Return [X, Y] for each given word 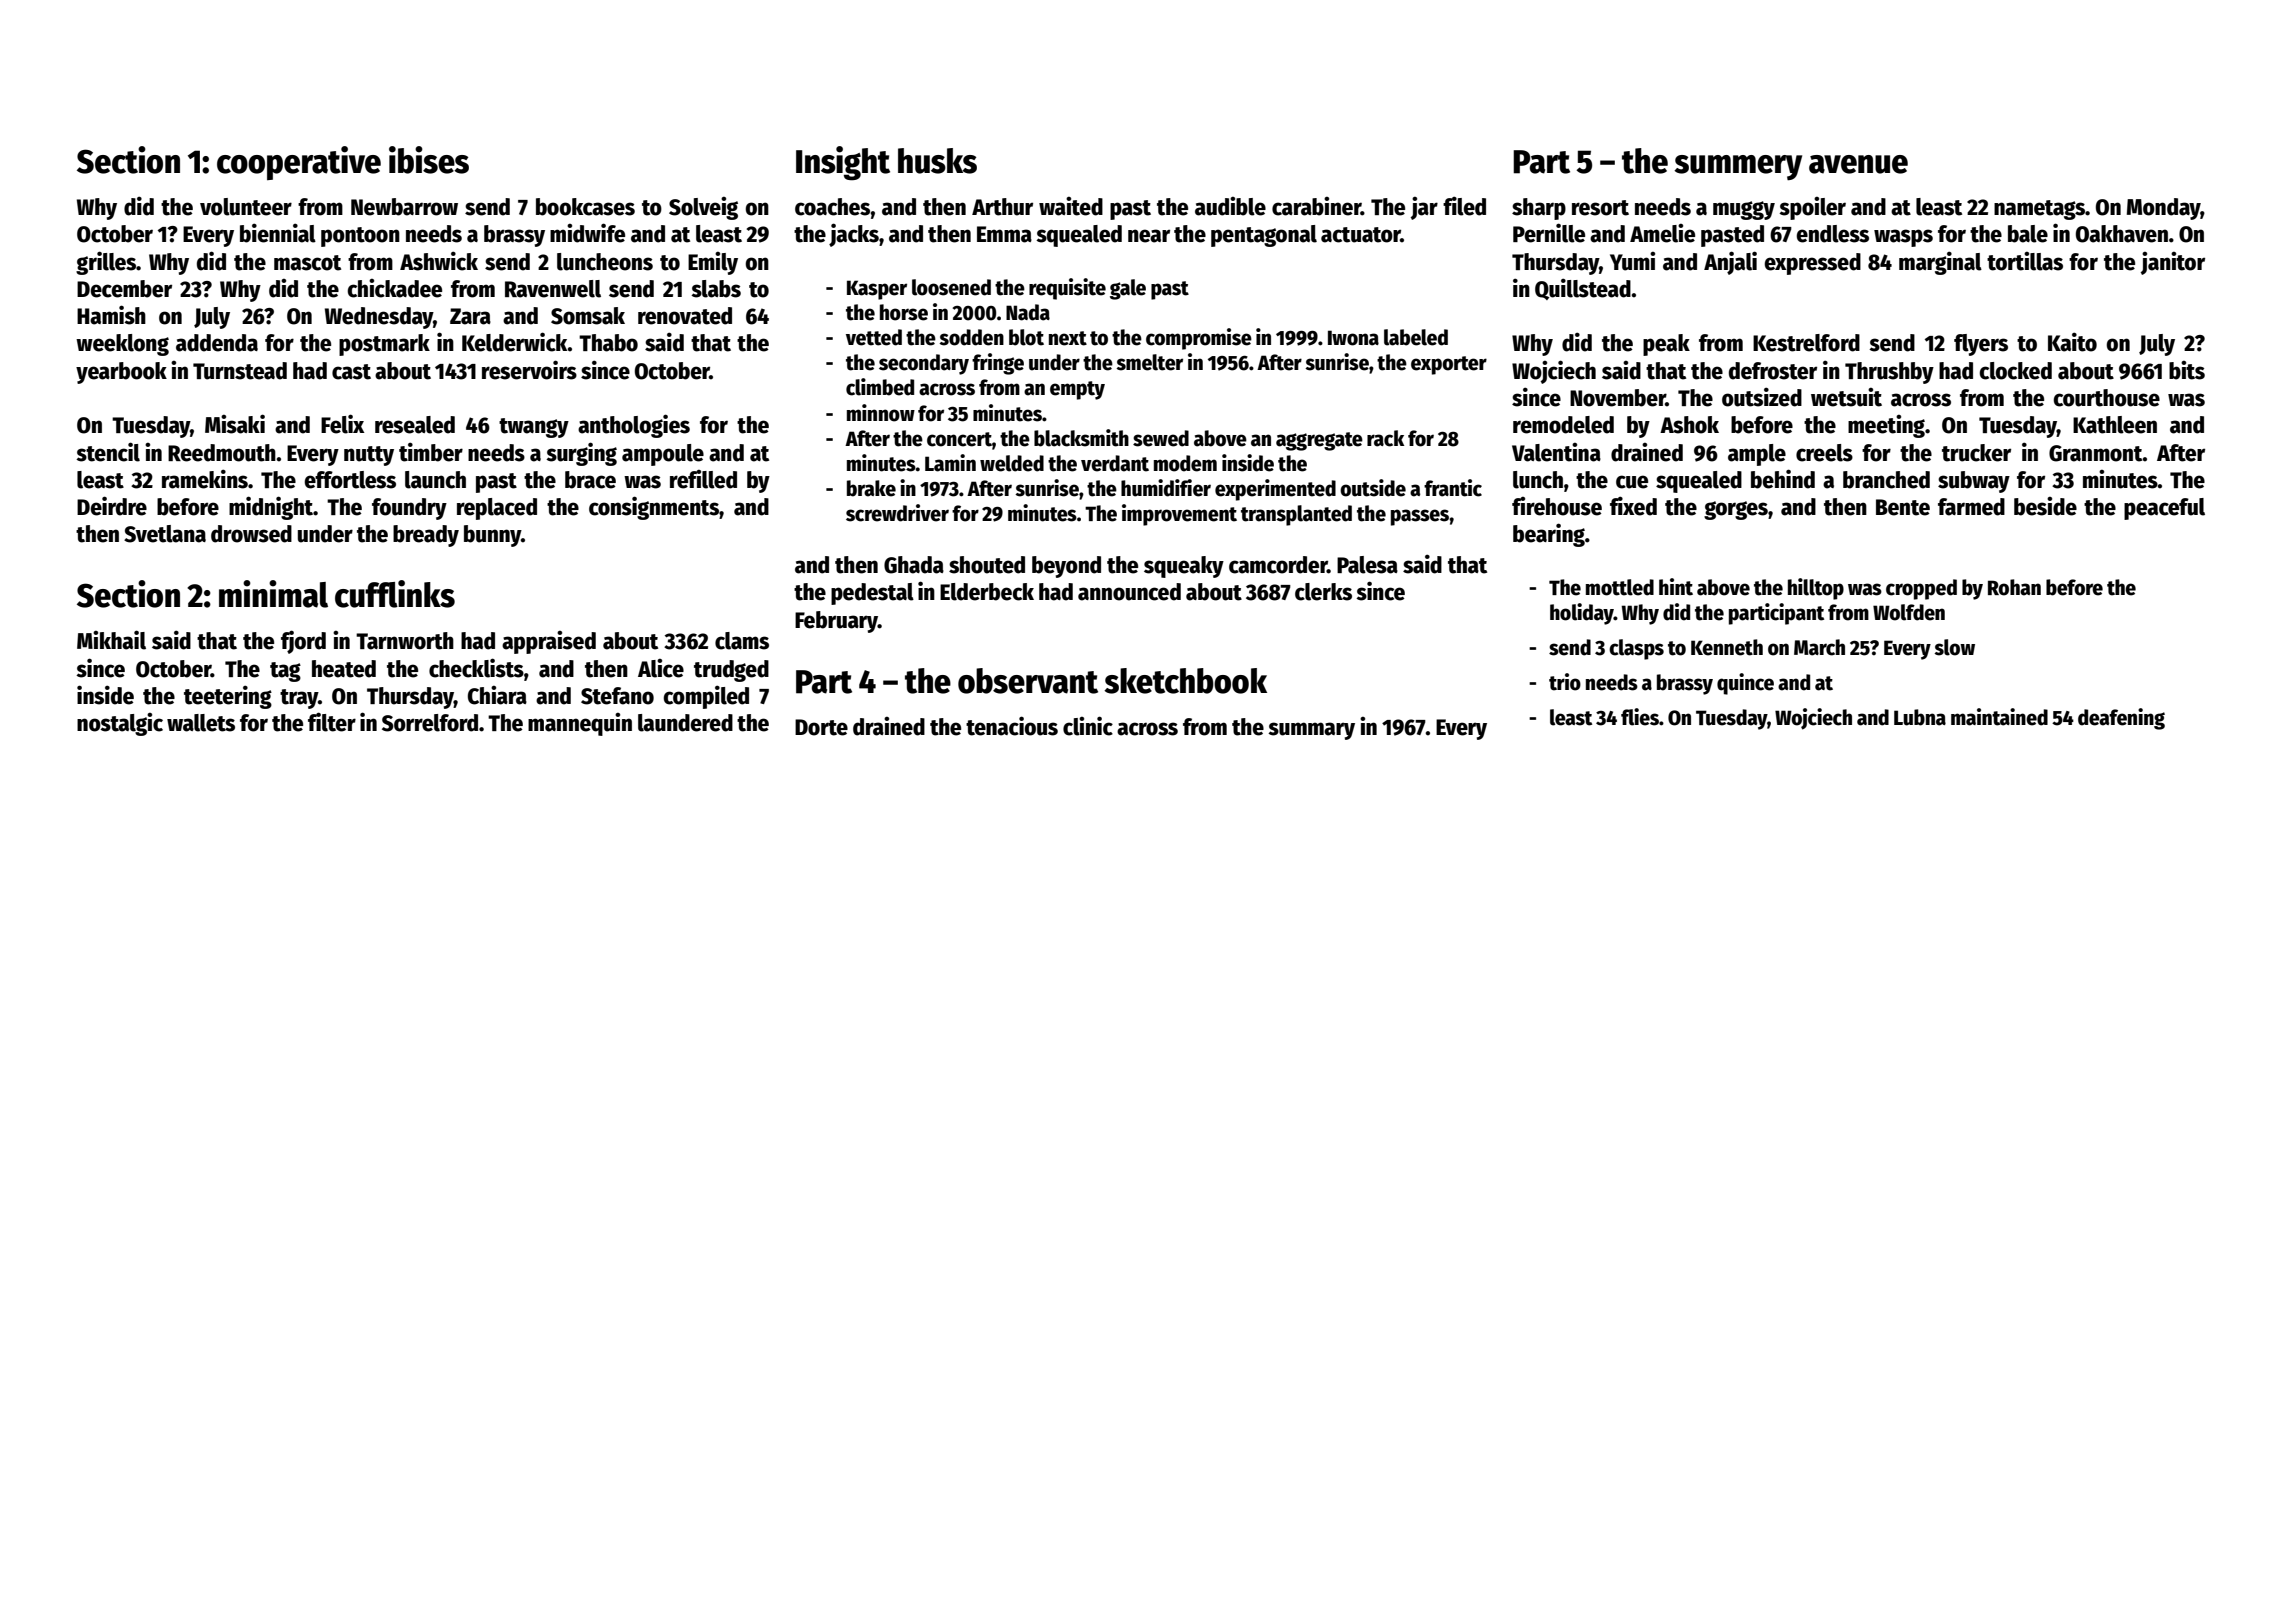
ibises [429, 160]
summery [1738, 167]
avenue [1858, 164]
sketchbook [1185, 681]
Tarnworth [405, 641]
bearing [1549, 535]
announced [1129, 592]
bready [426, 536]
